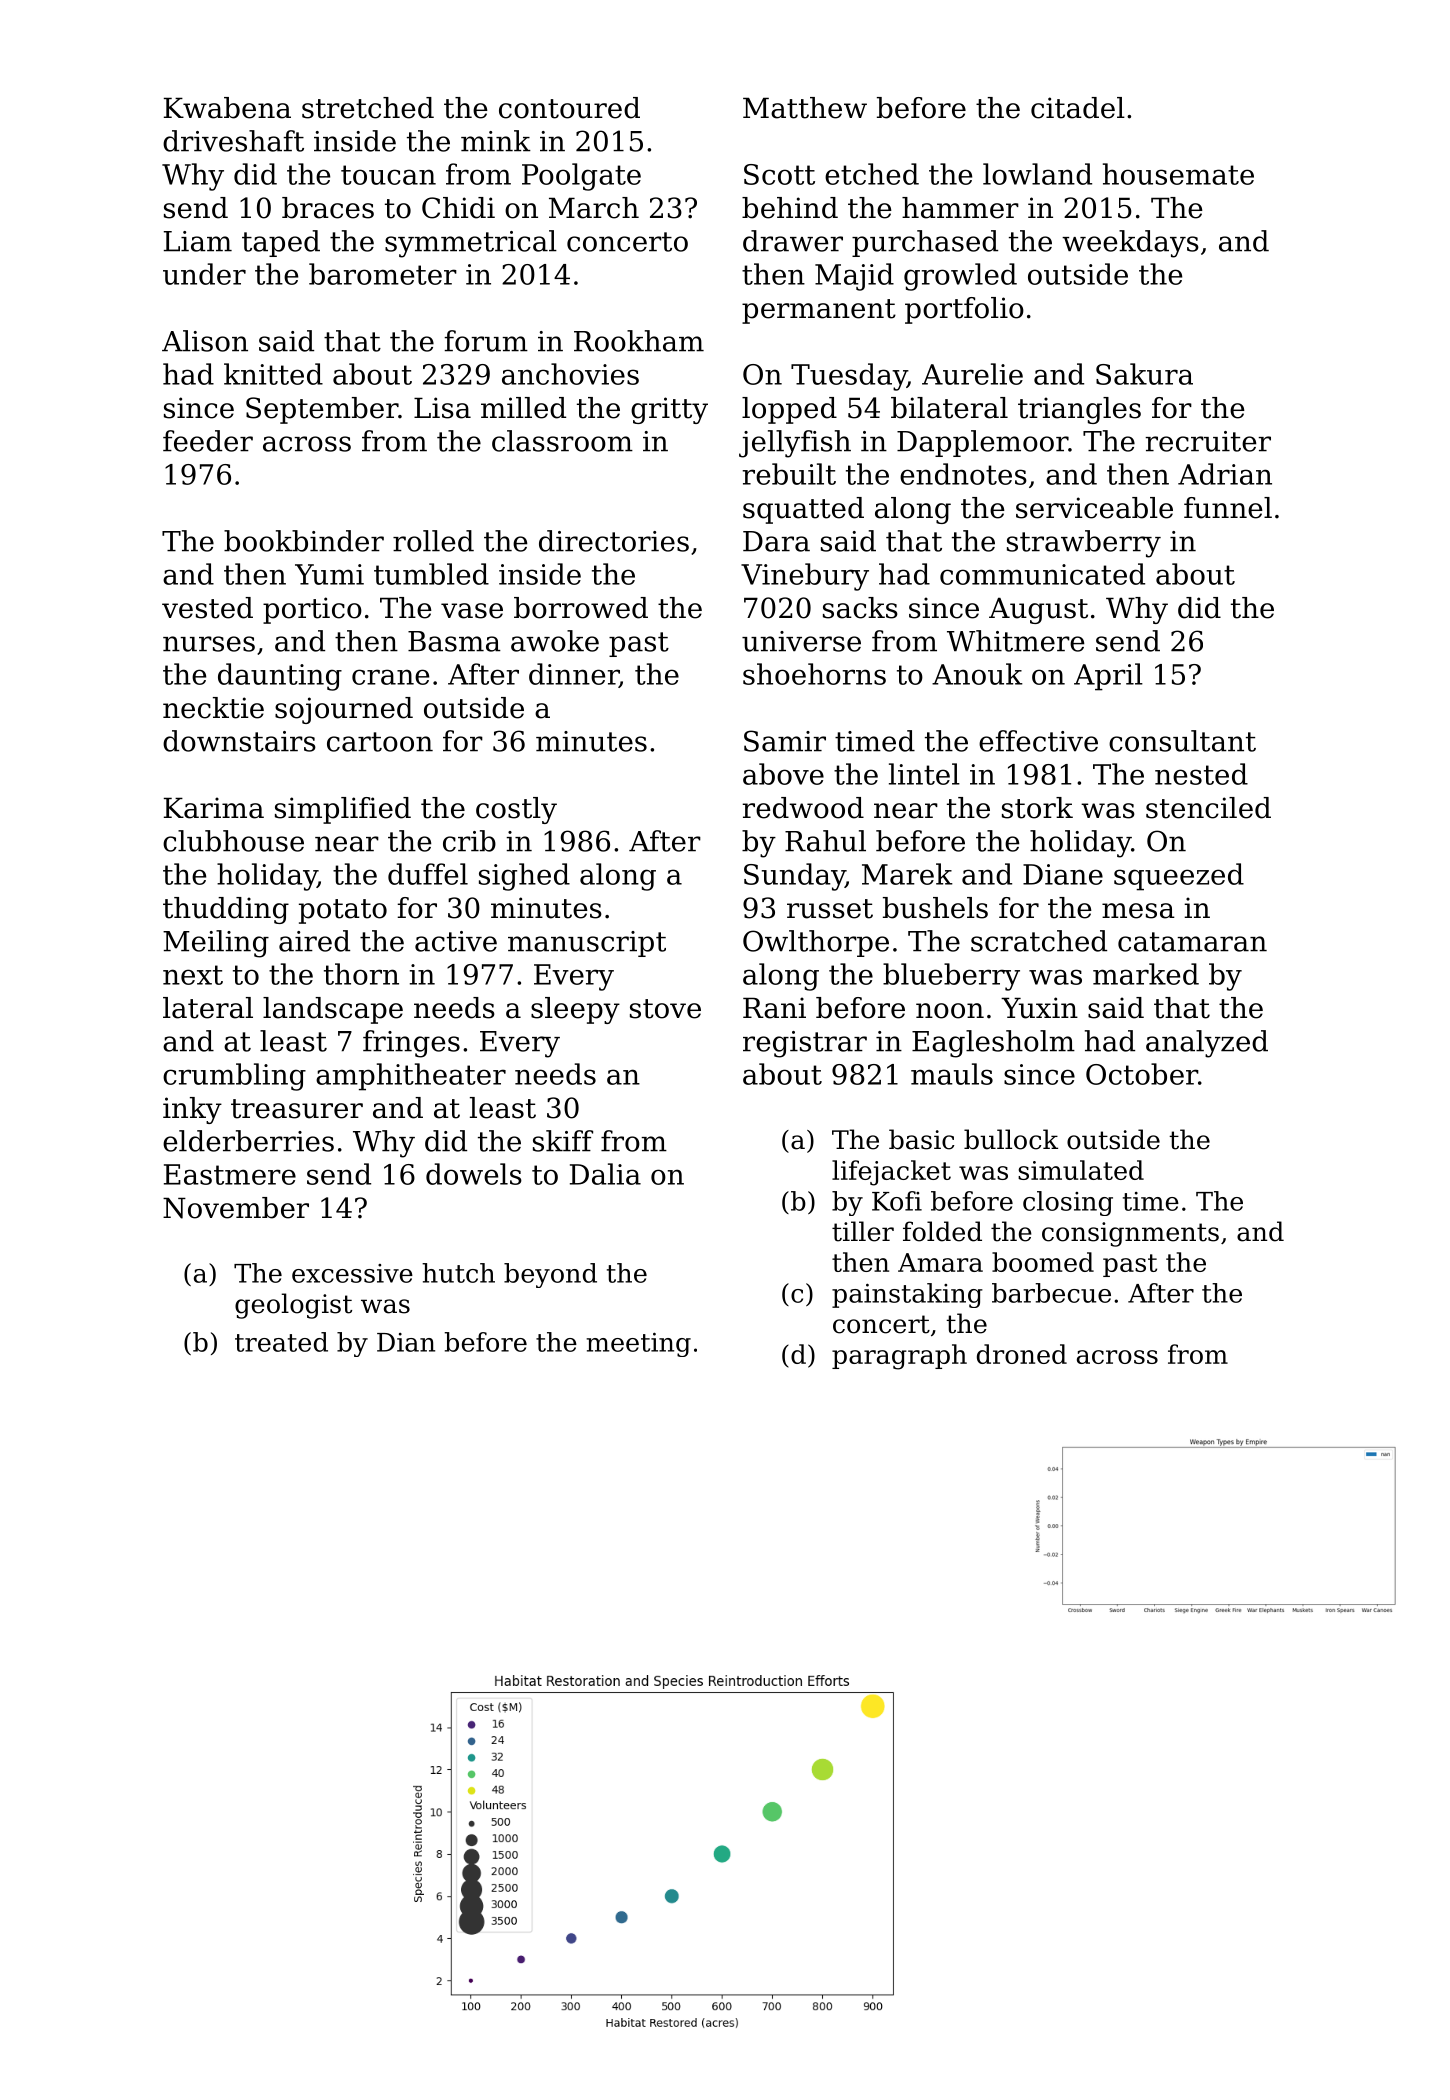  I want to click on landscape, so click(333, 1010).
